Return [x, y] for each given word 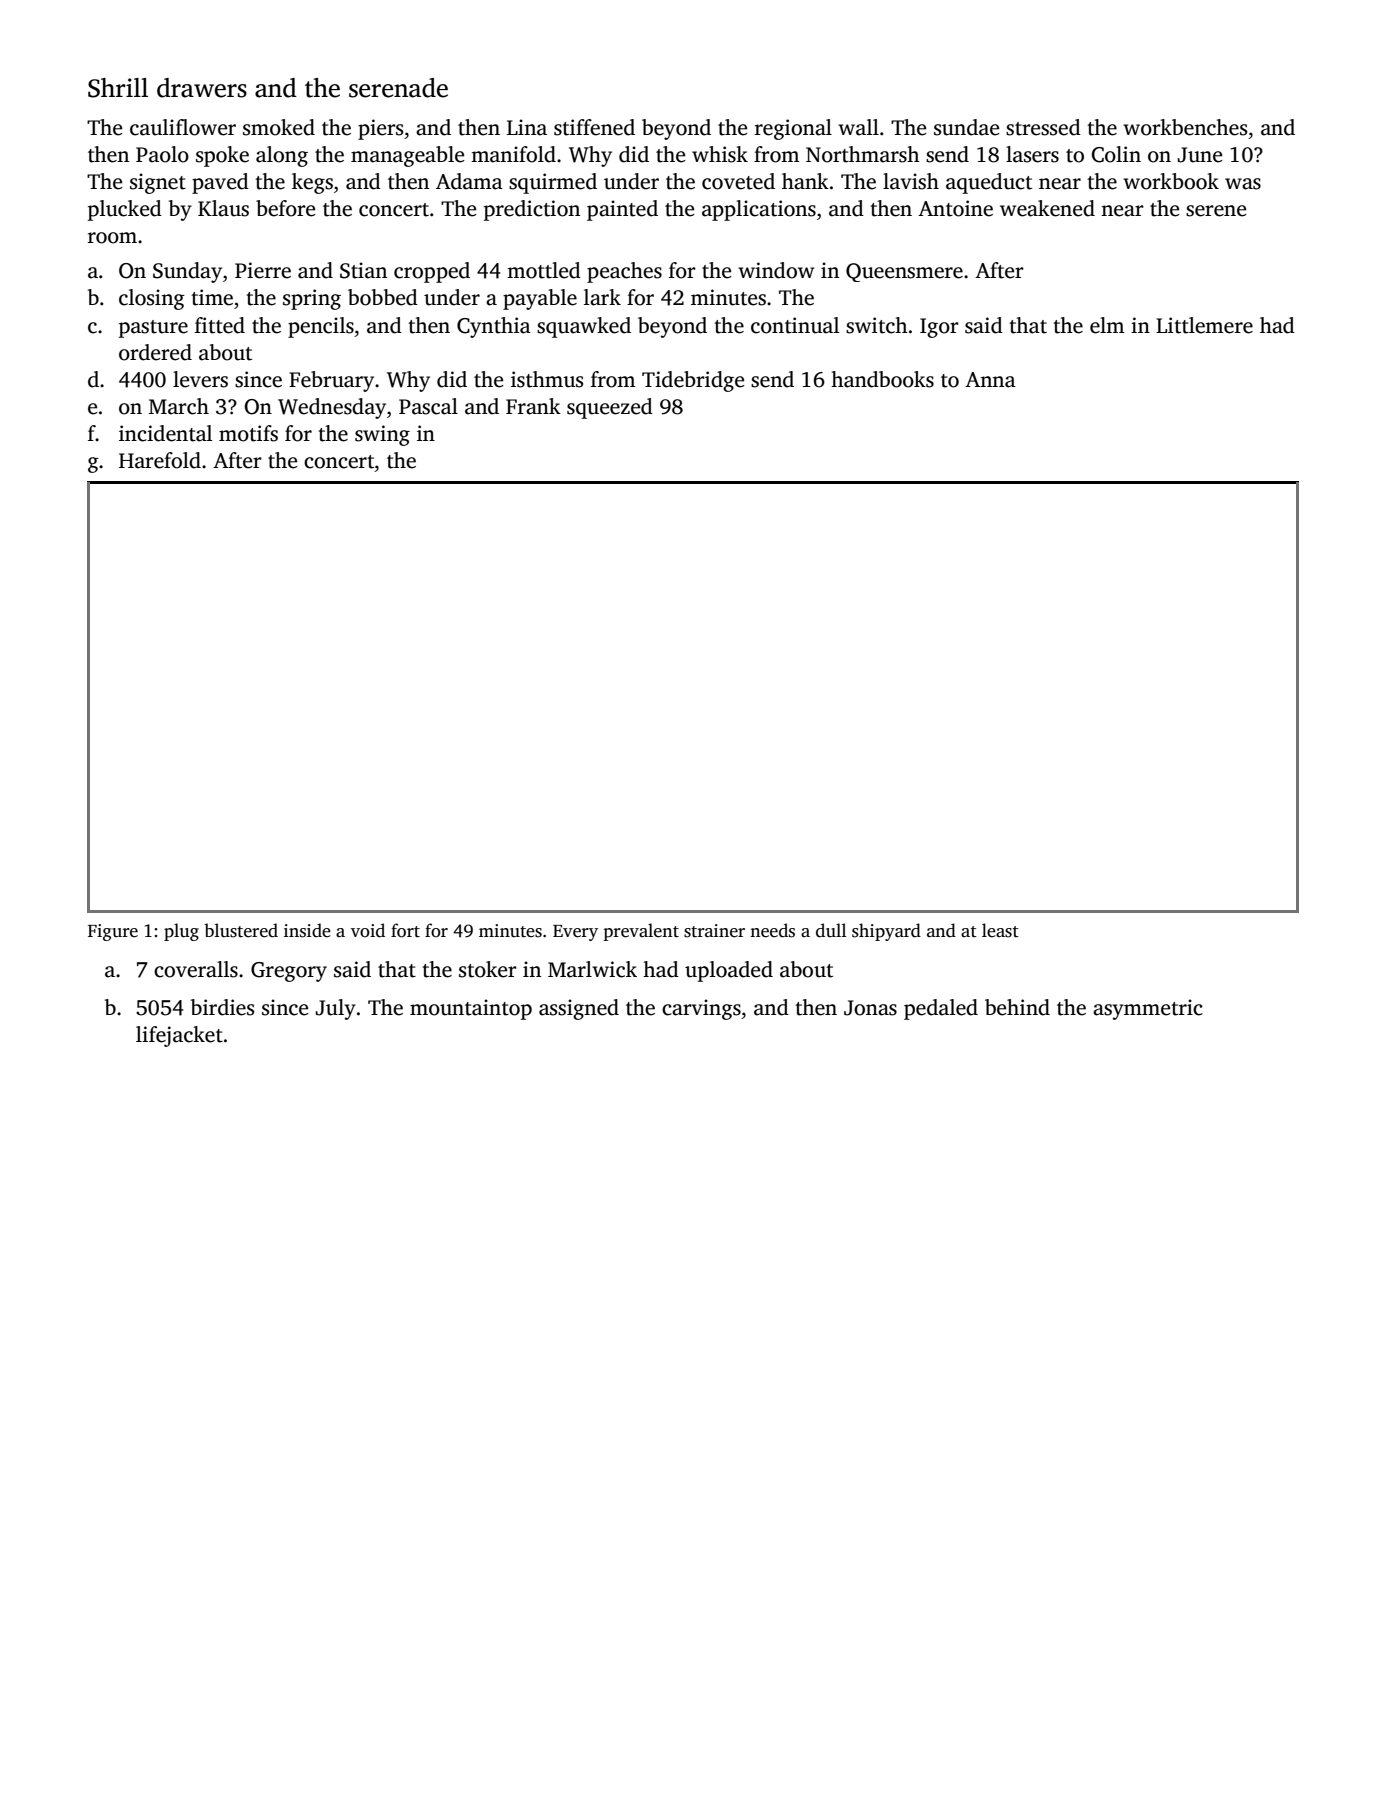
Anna [990, 380]
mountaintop [471, 1009]
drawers [202, 88]
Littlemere [1204, 325]
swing [382, 435]
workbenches [1185, 127]
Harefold [160, 460]
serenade [398, 88]
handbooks [882, 379]
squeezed [610, 408]
